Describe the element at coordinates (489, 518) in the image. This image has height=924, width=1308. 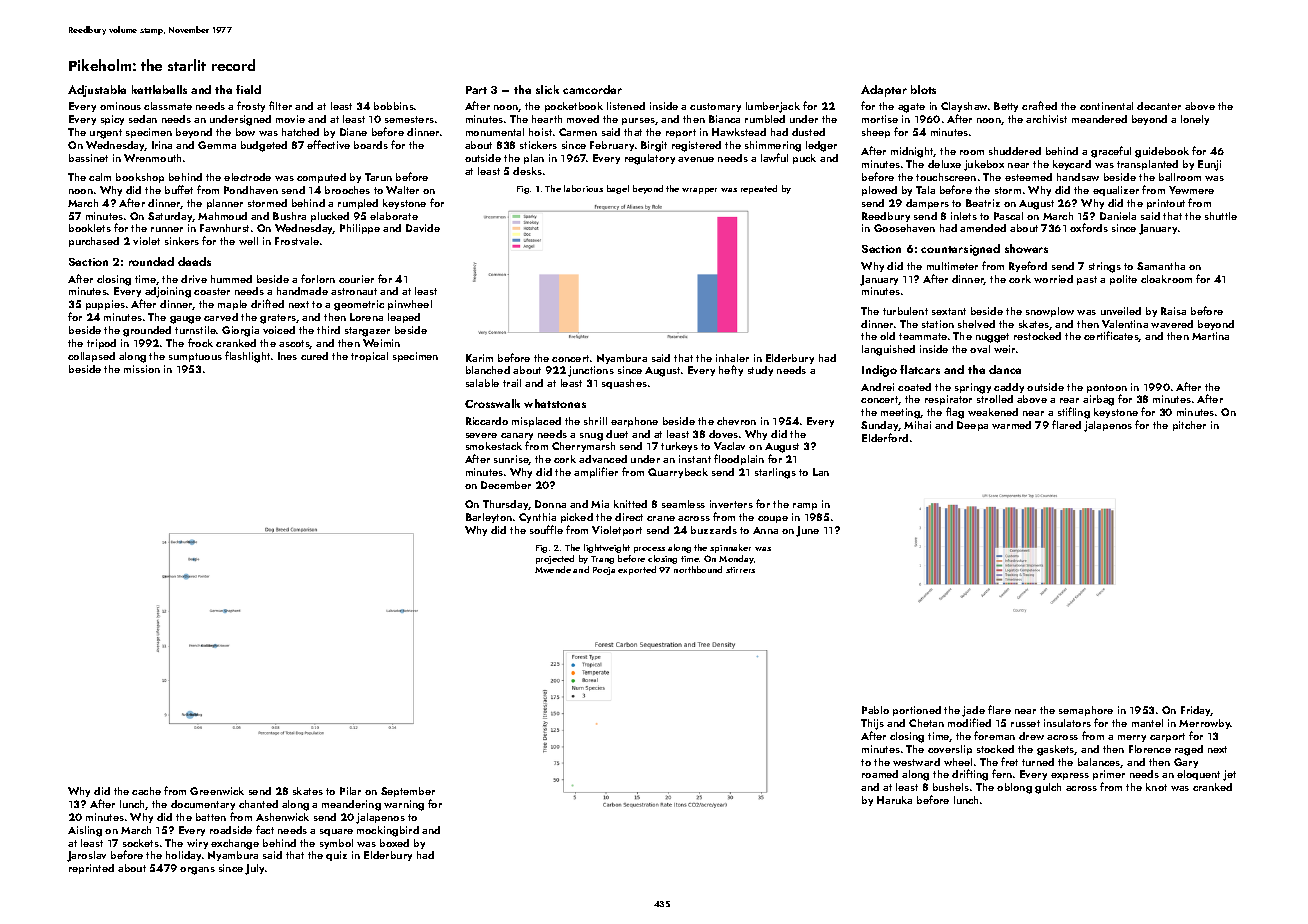
I see `Barleyton` at that location.
